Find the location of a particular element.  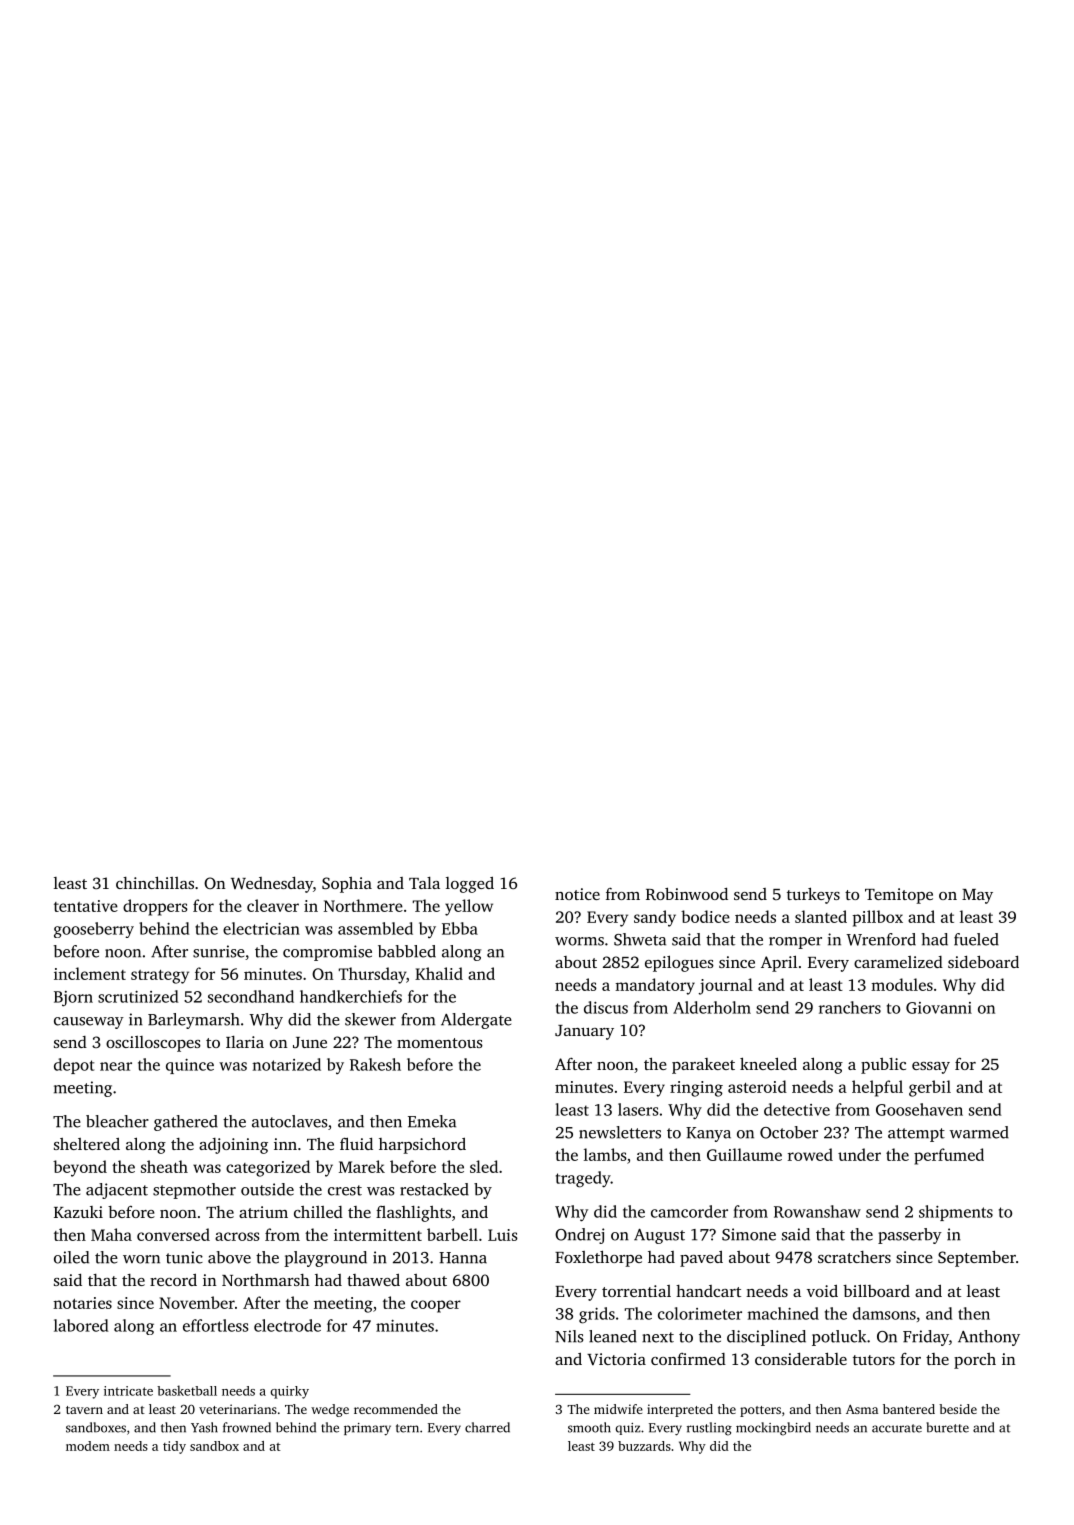

Tala is located at coordinates (424, 883).
